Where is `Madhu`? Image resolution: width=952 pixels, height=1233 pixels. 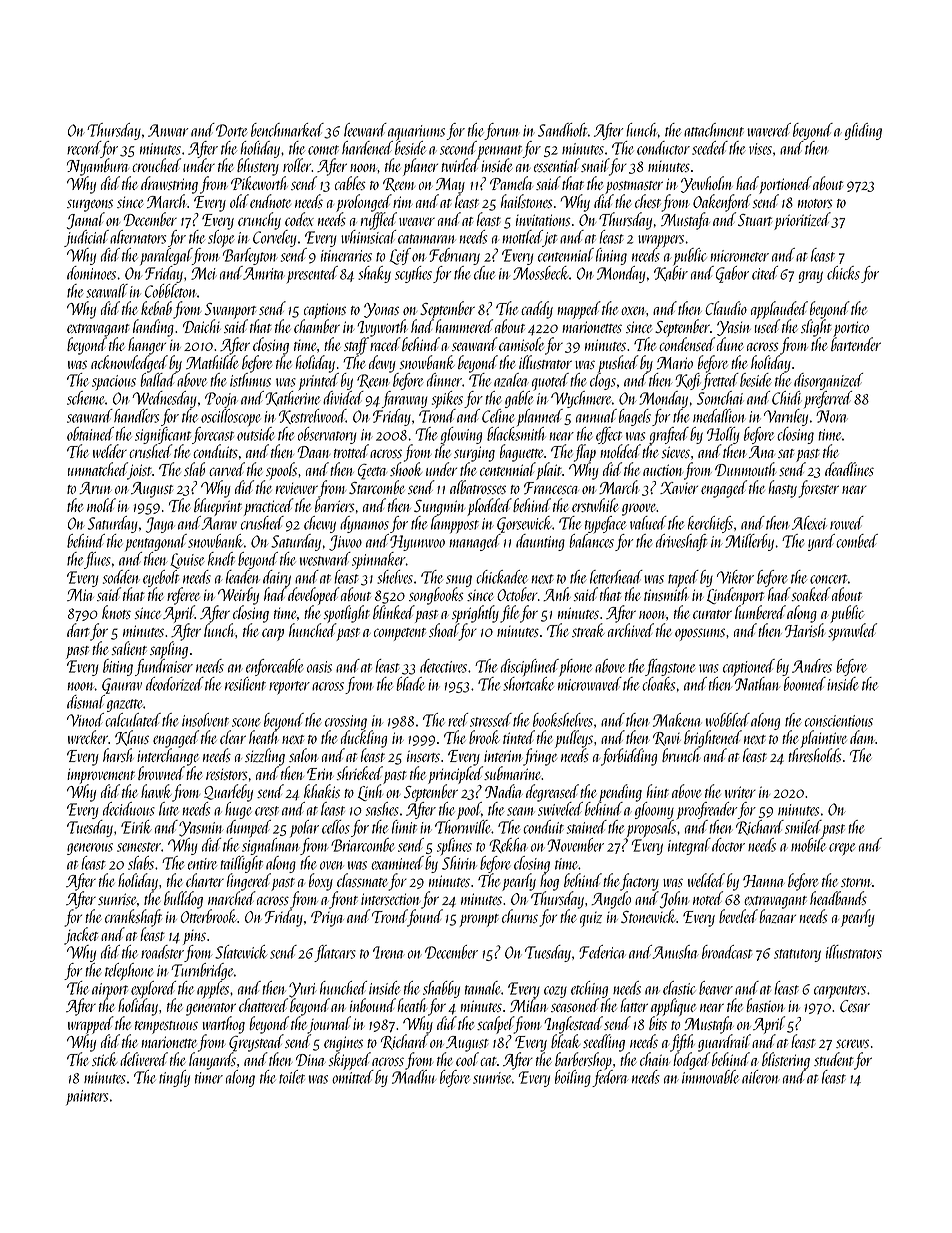
Madhu is located at coordinates (414, 1077).
